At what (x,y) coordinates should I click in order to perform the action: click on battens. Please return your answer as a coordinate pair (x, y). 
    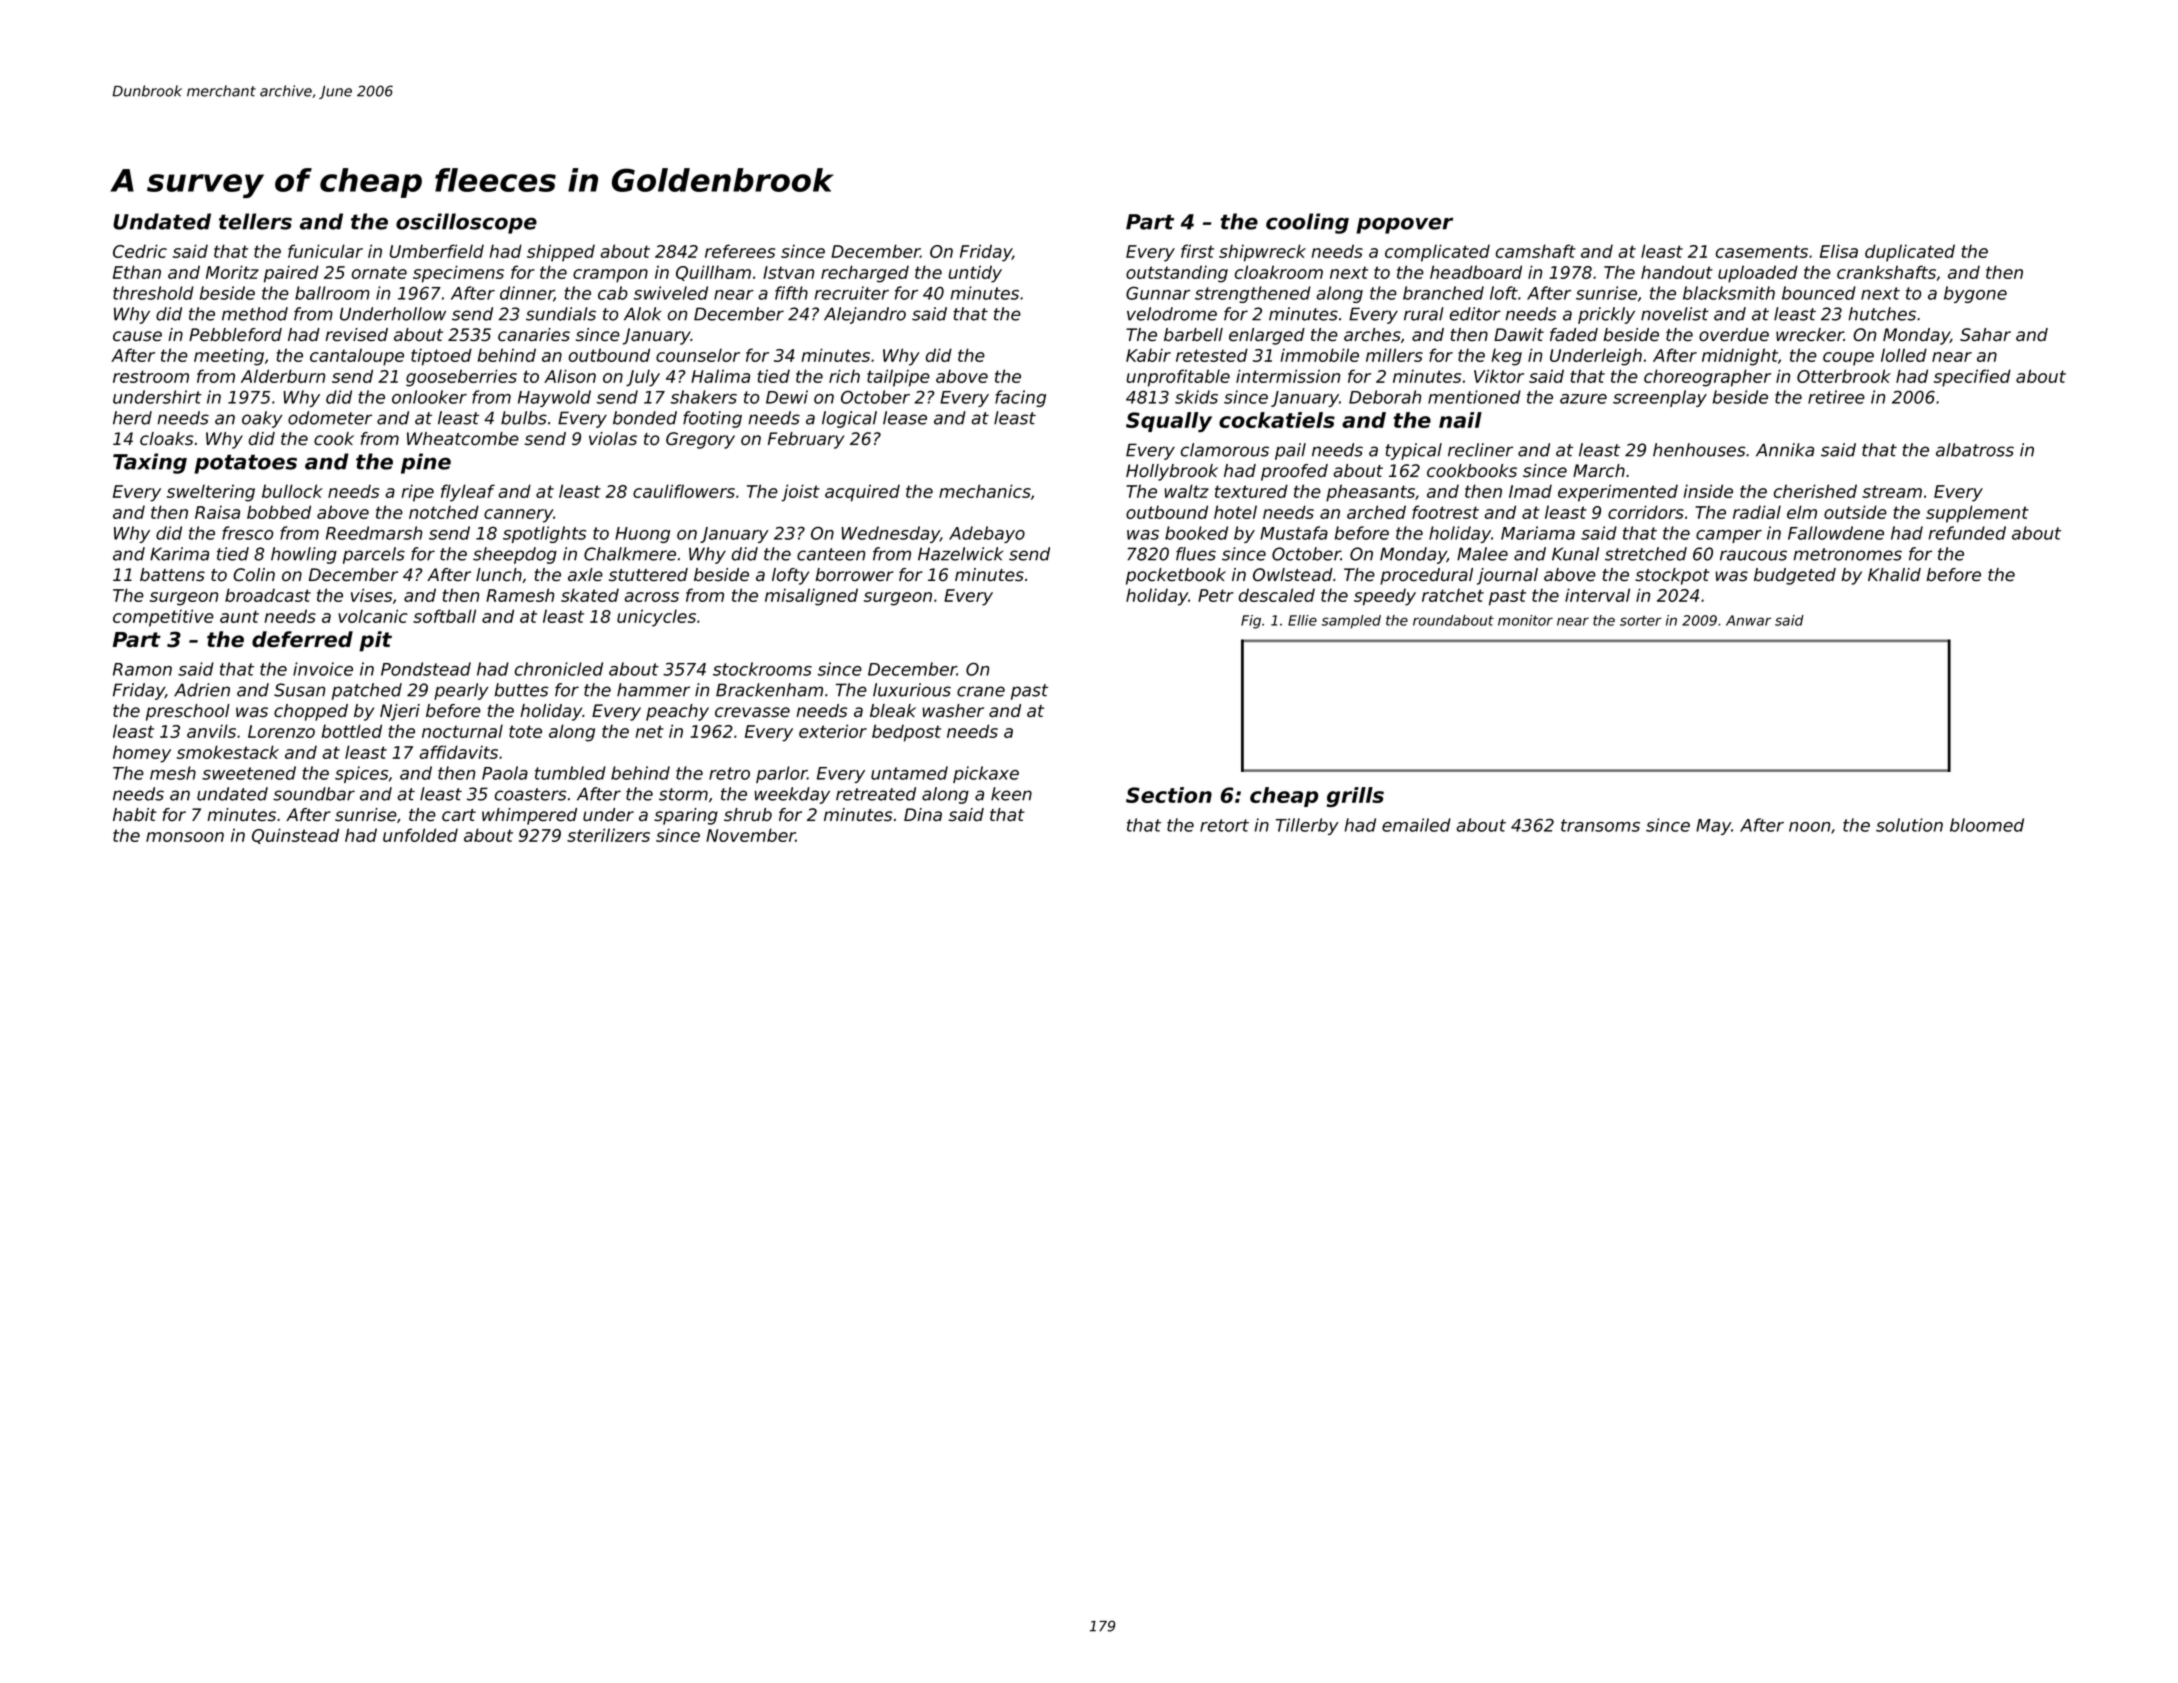
    Looking at the image, I should click on (172, 575).
